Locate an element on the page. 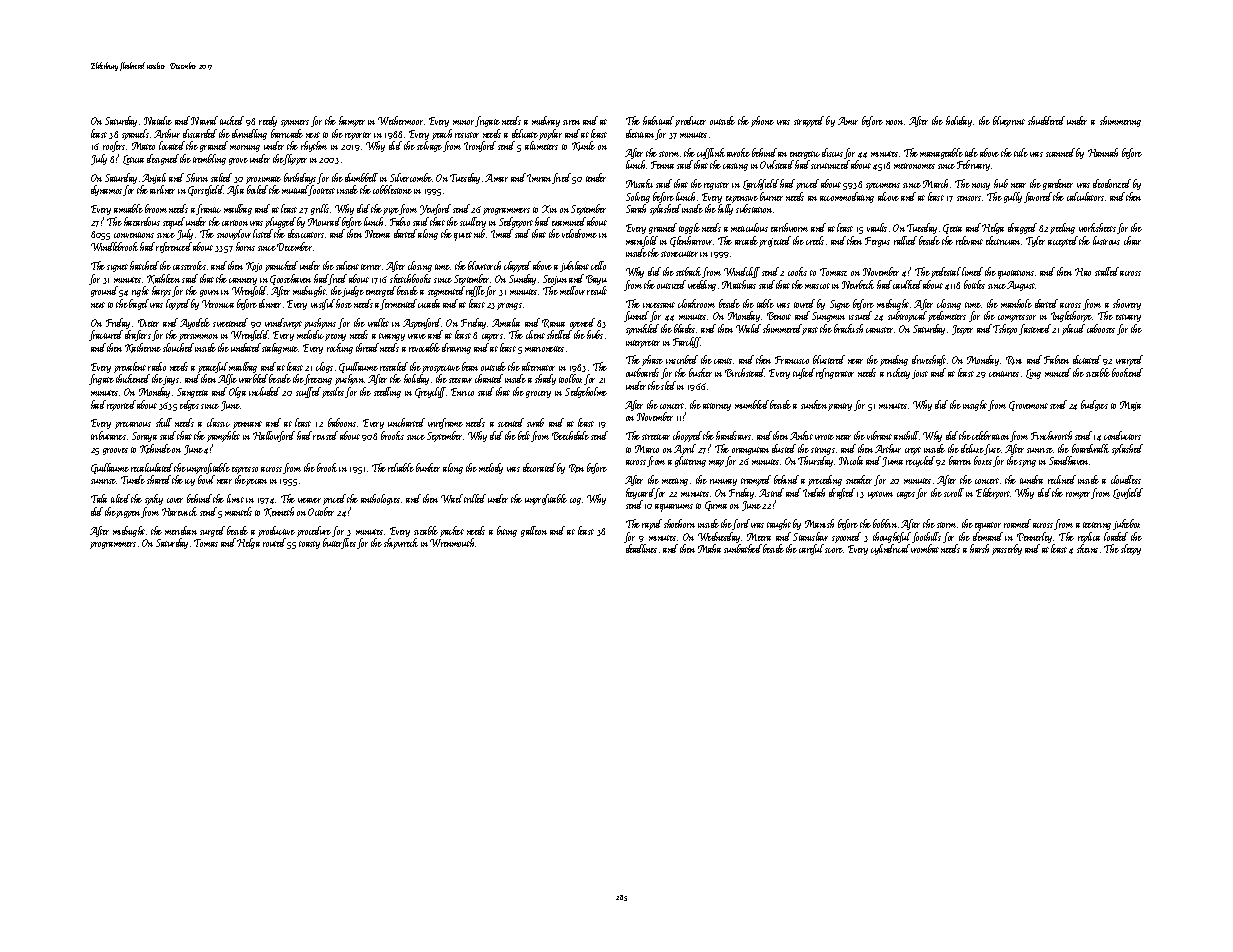  cog is located at coordinates (575, 501).
